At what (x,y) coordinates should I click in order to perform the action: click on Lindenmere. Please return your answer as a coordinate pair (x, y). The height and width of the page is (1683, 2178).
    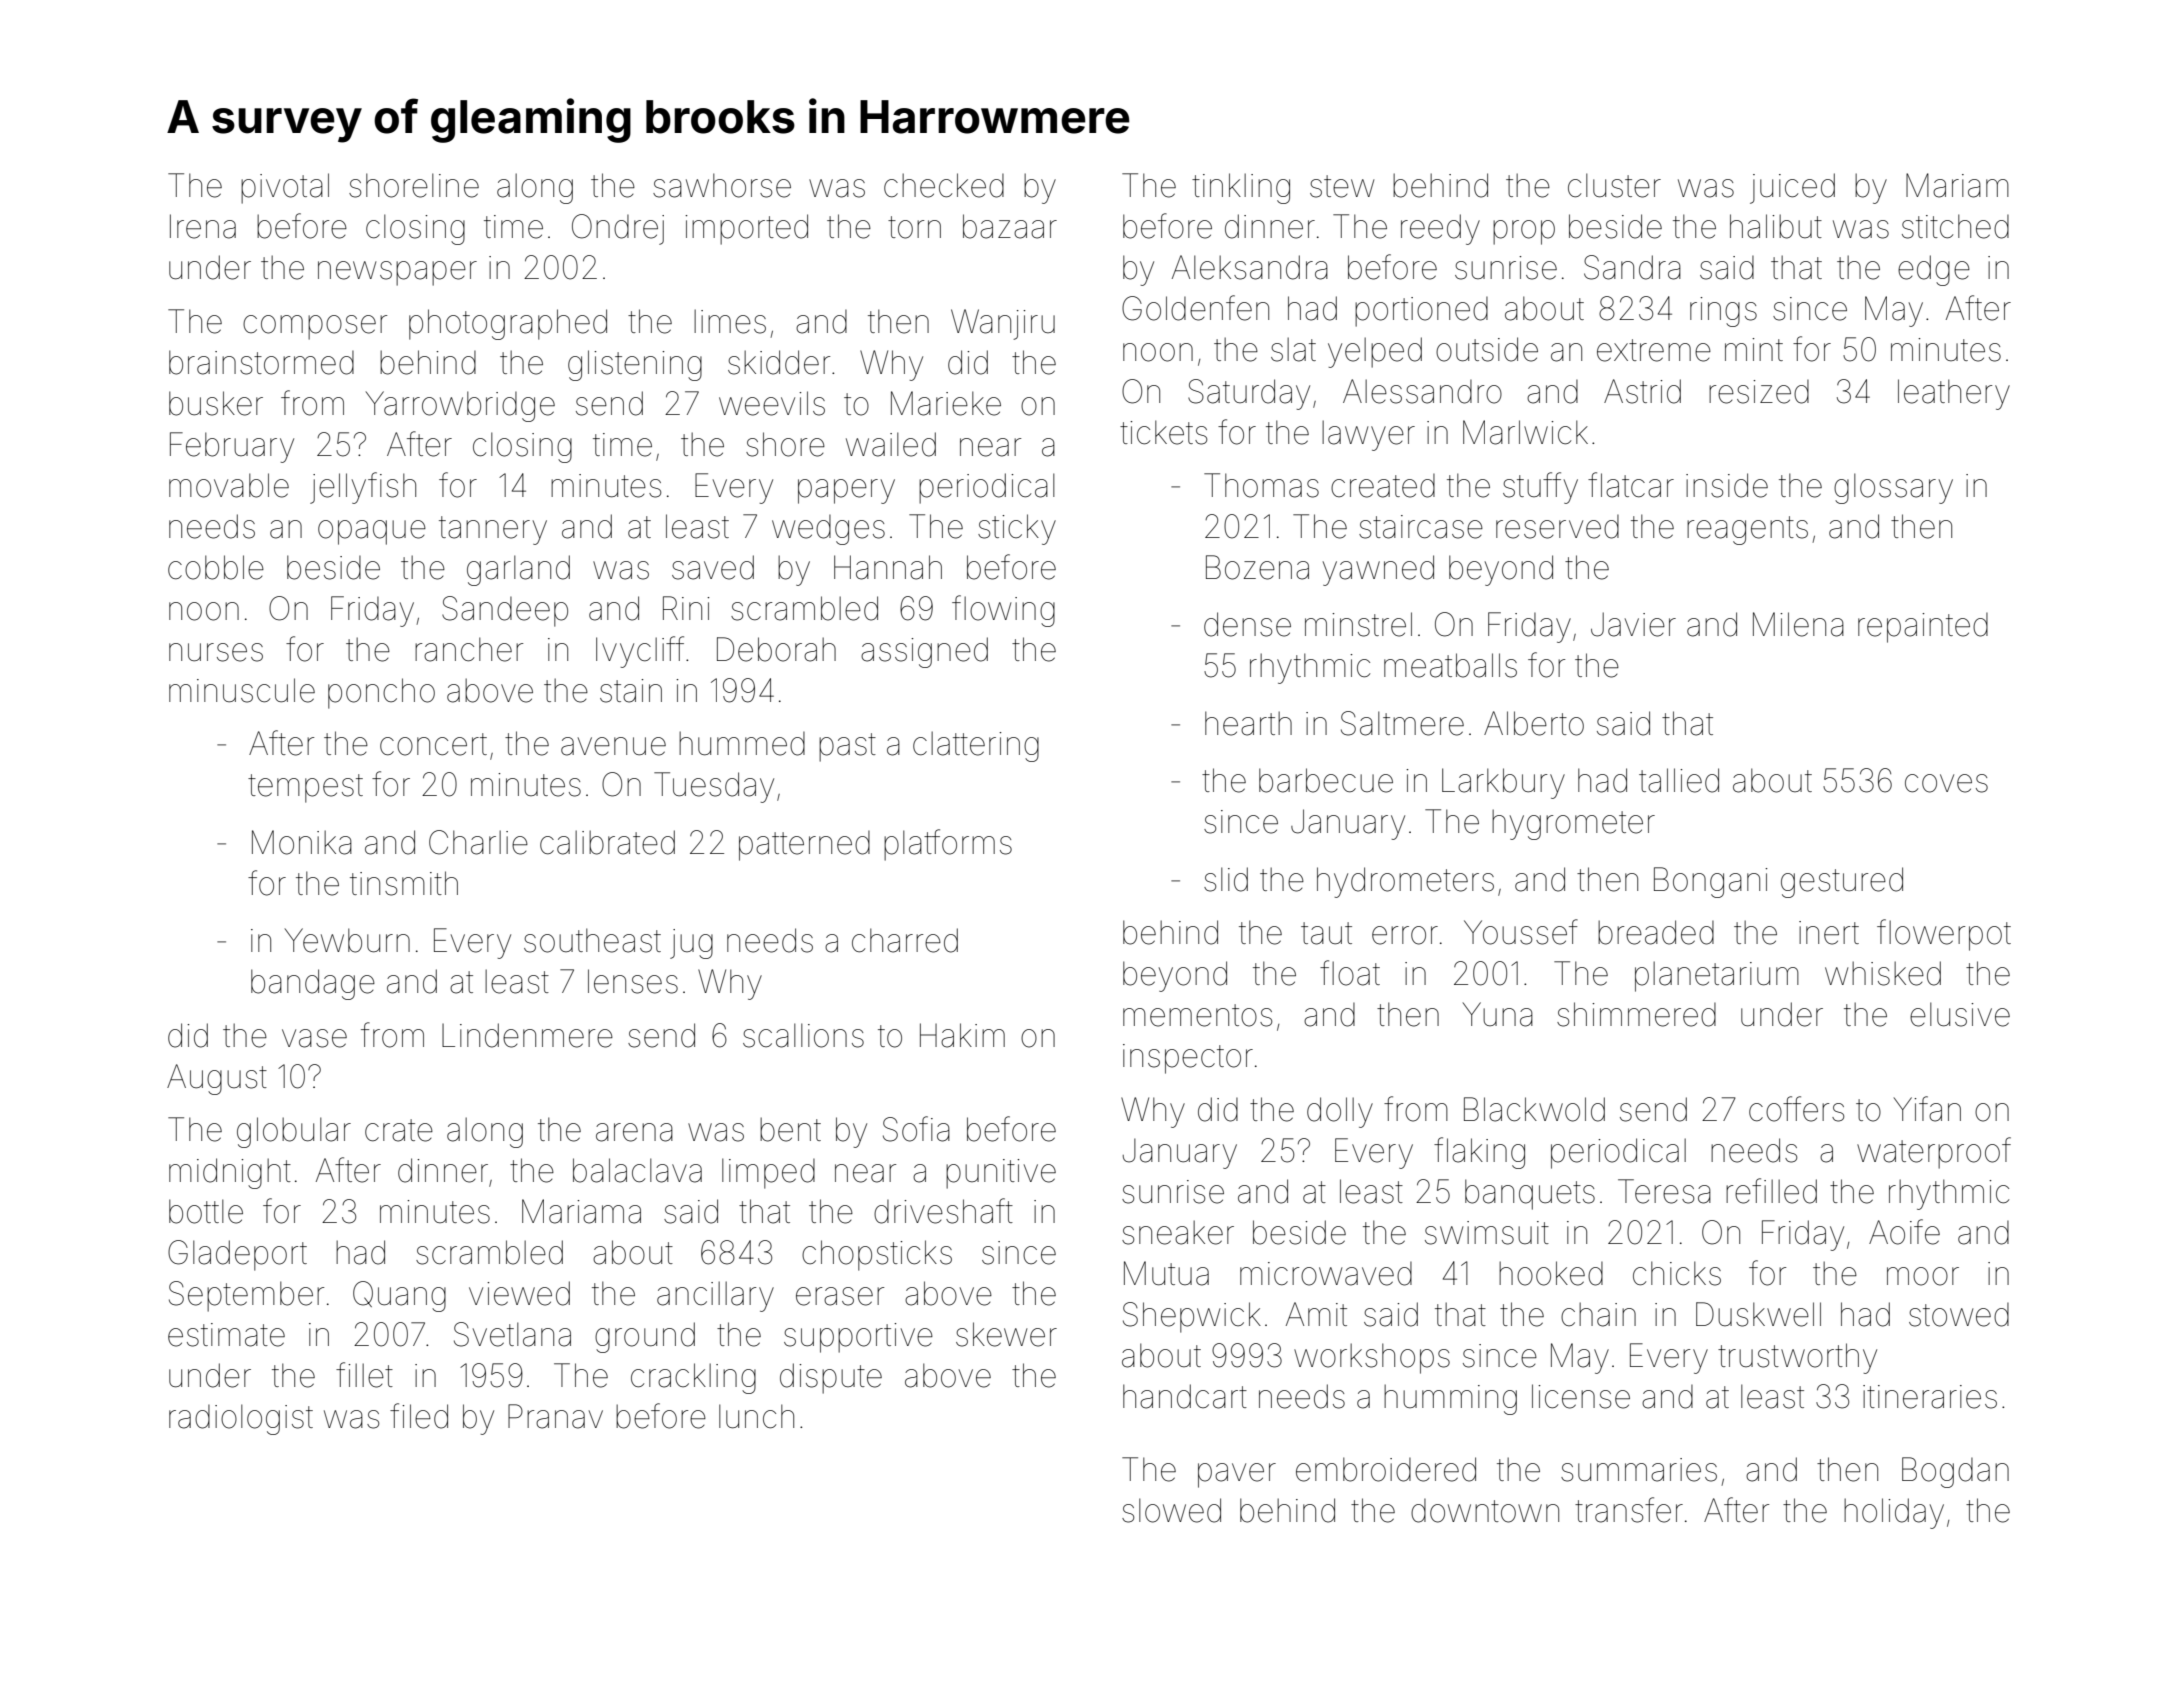
    Looking at the image, I should click on (527, 1035).
